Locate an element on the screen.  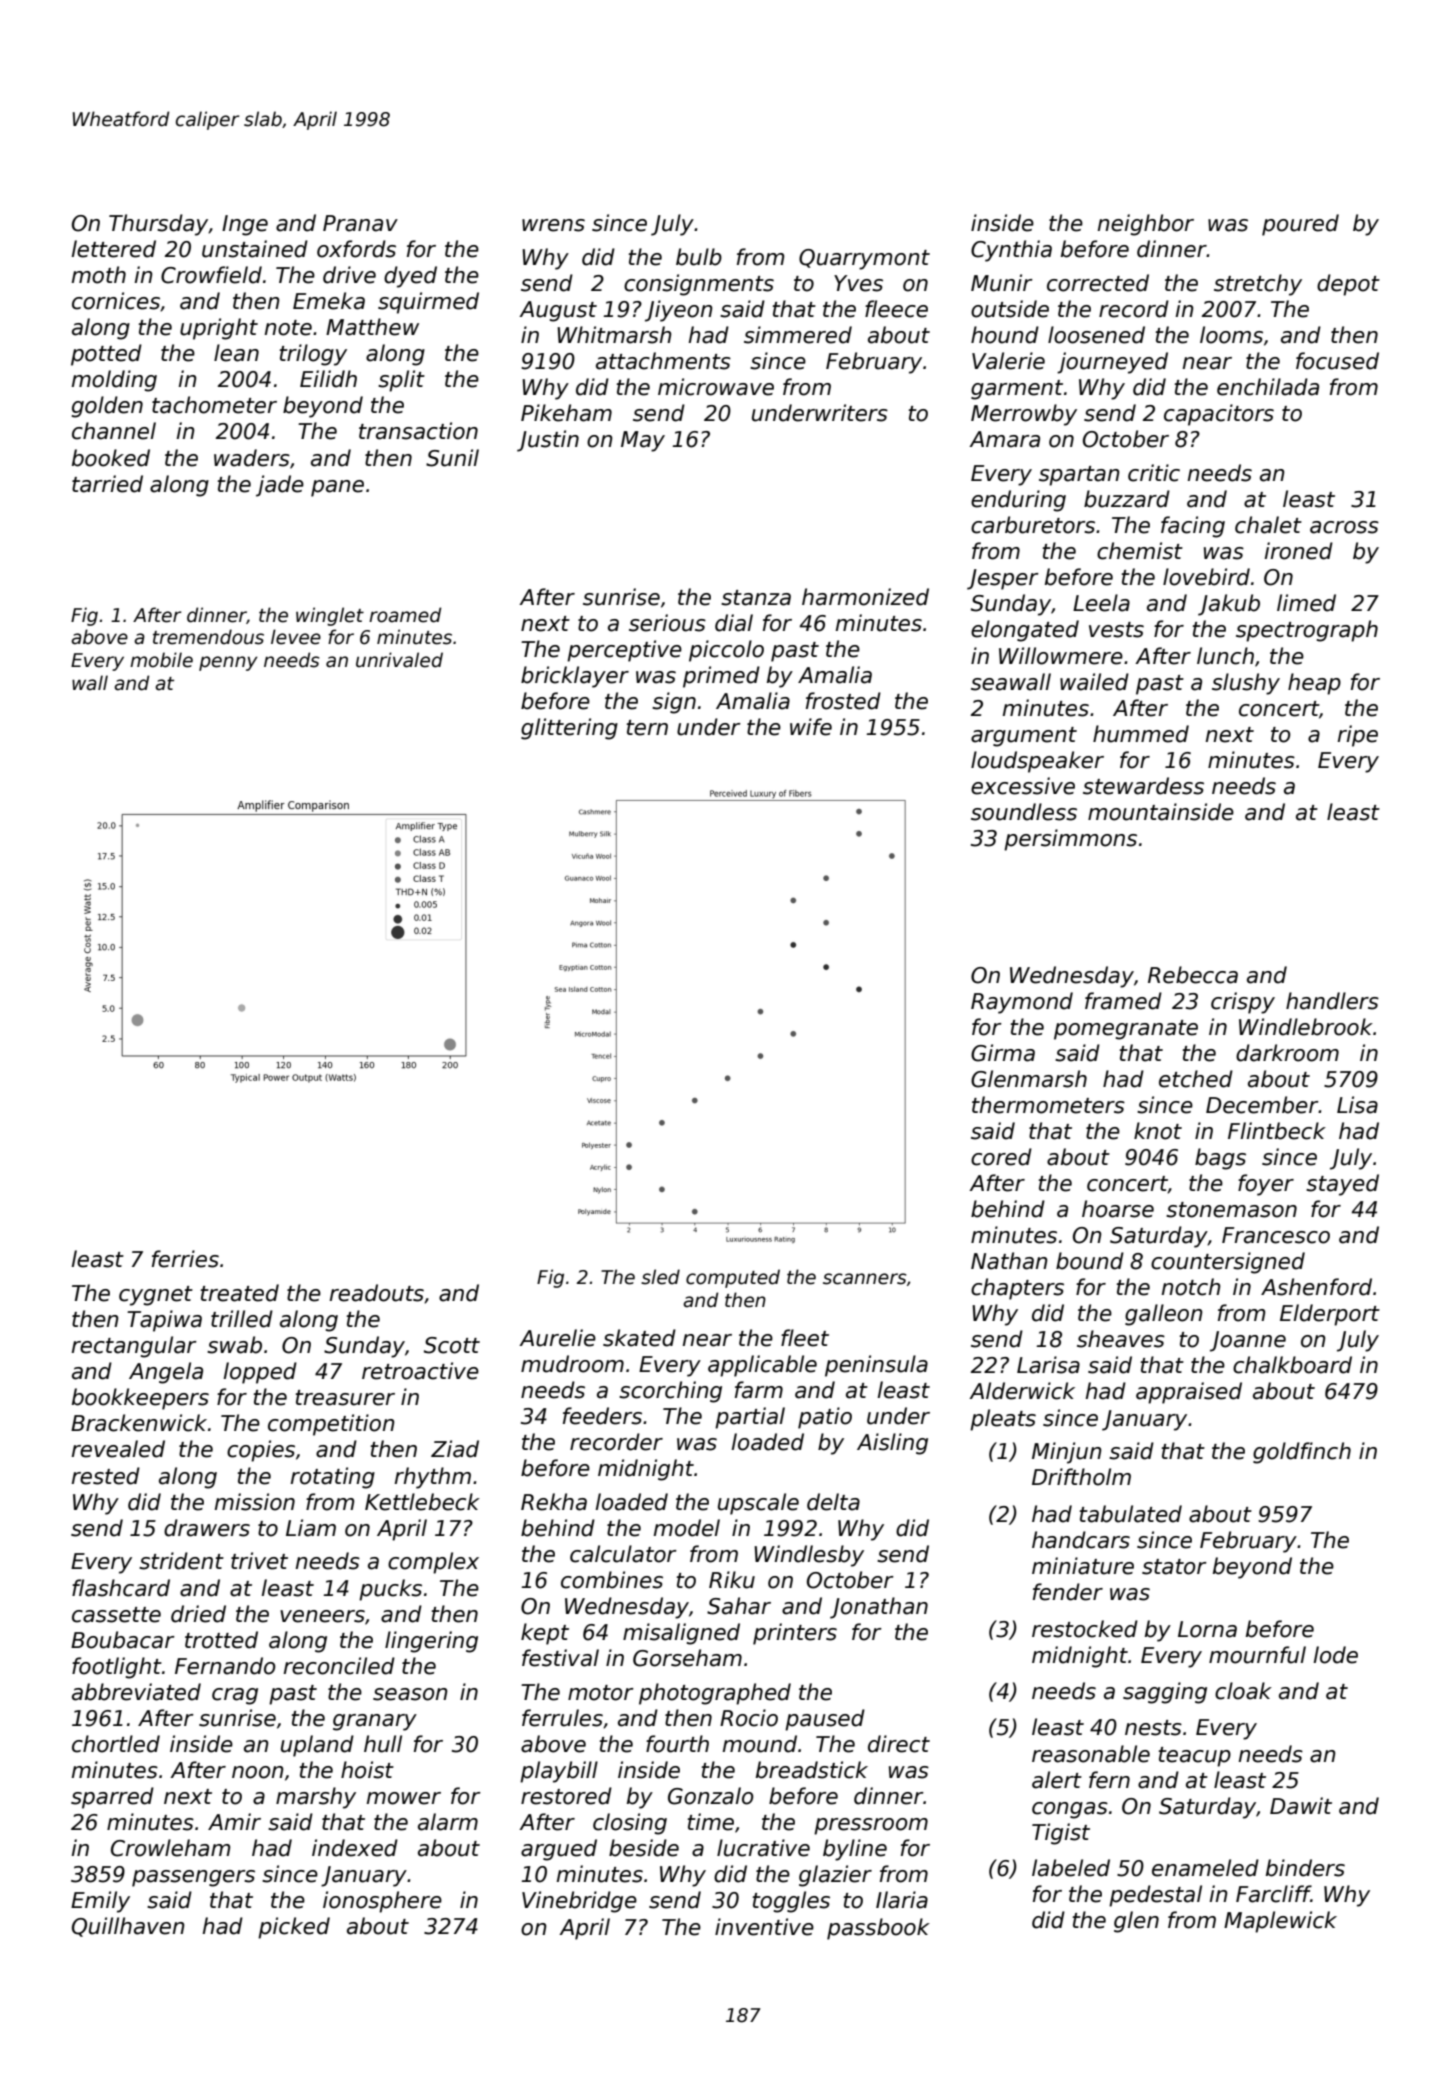
harmonized is located at coordinates (865, 597).
